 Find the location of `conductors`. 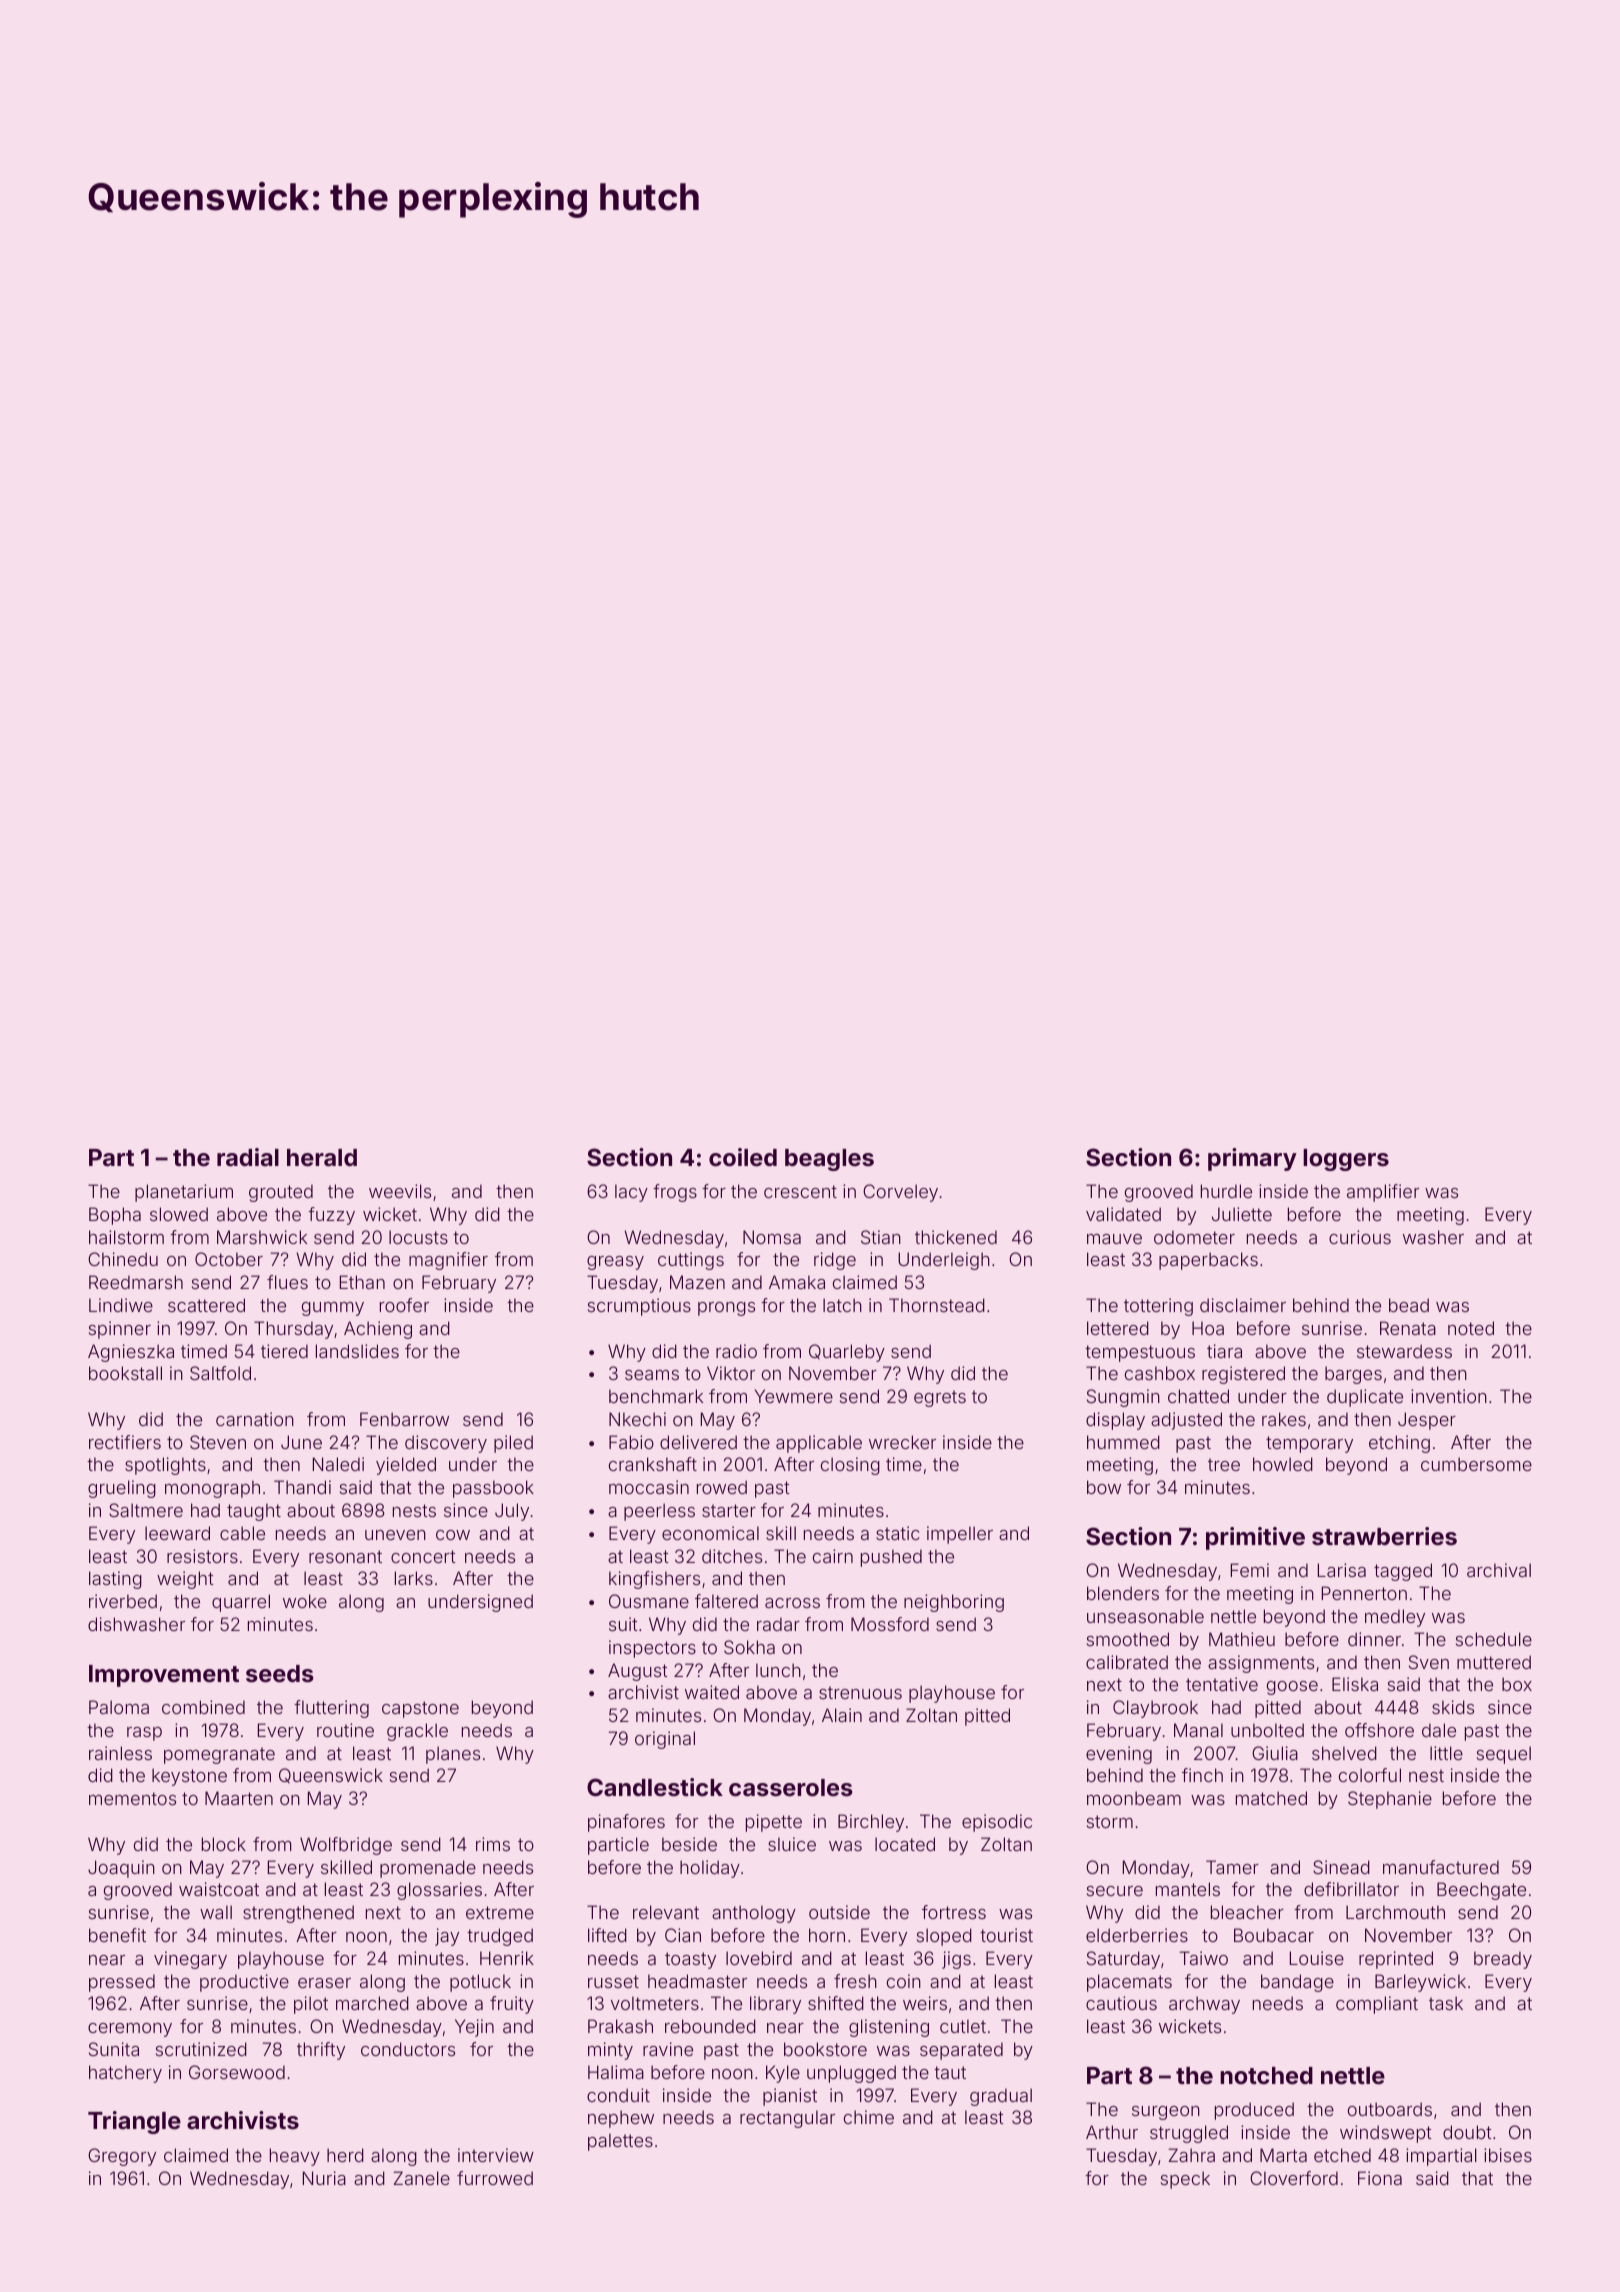

conductors is located at coordinates (408, 2049).
